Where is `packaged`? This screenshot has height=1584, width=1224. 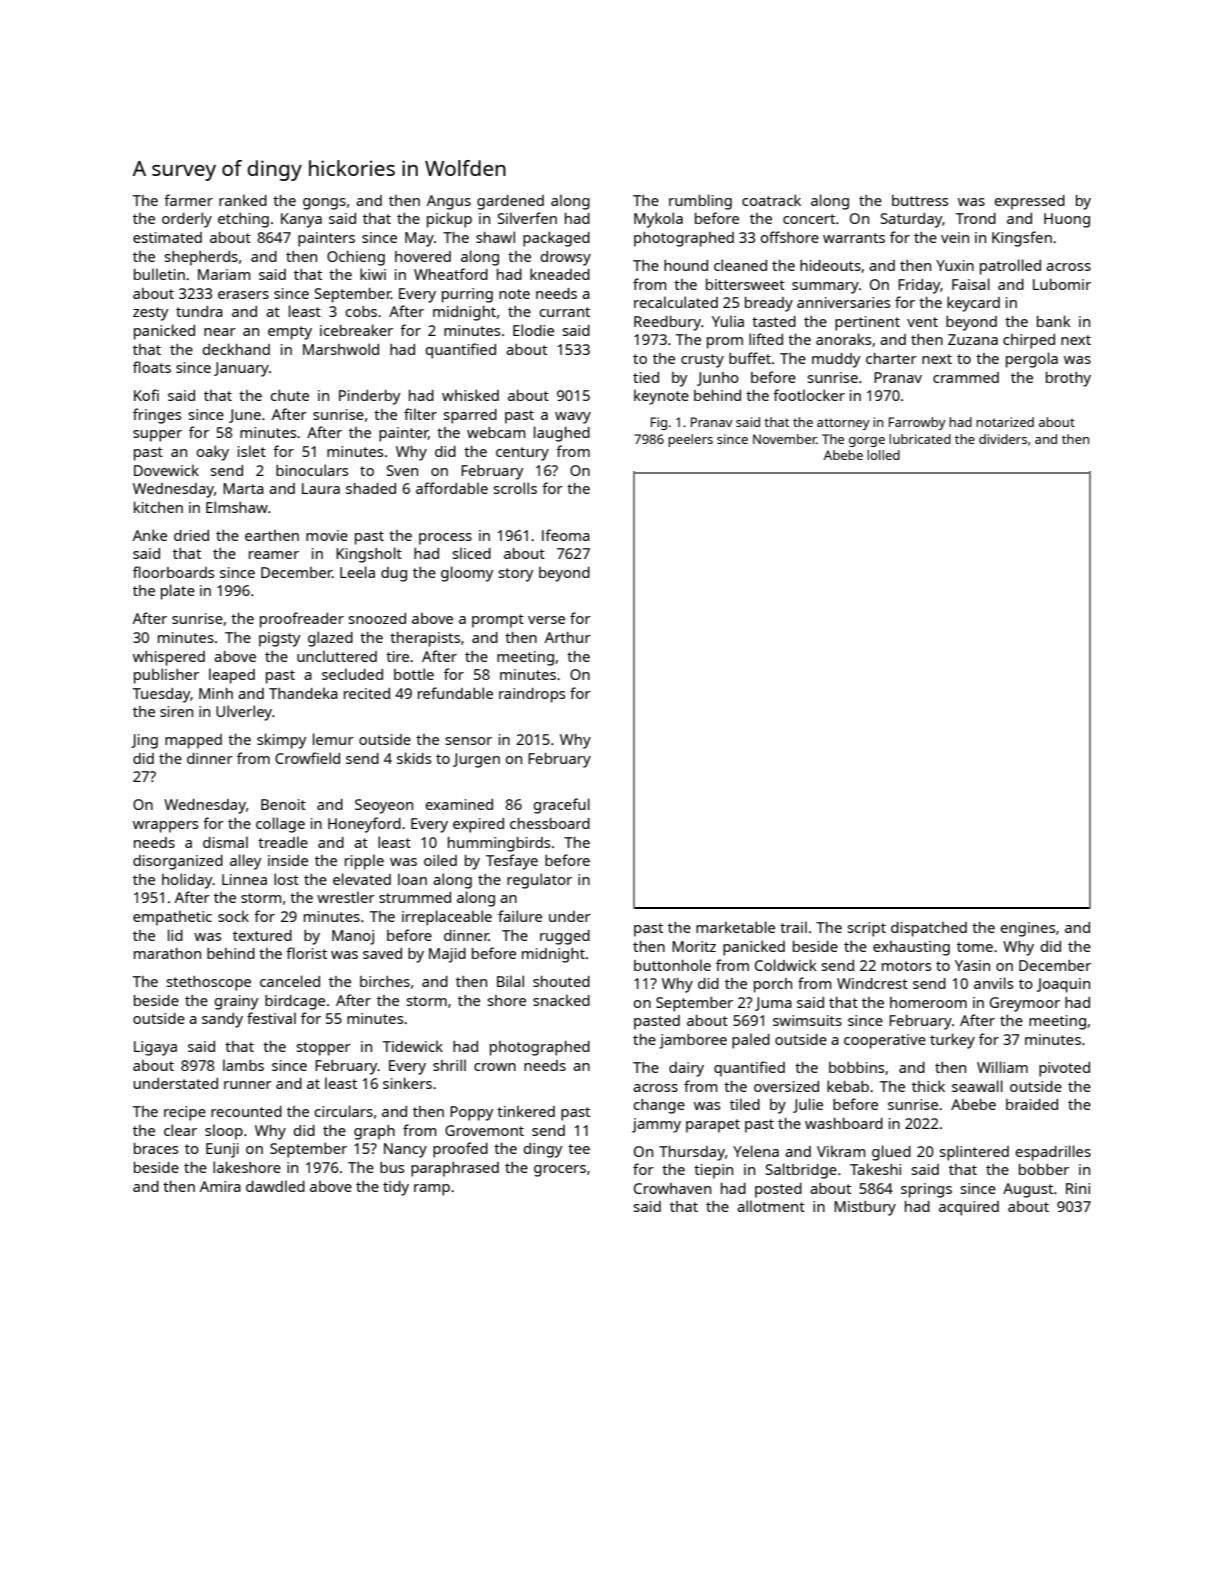
packaged is located at coordinates (556, 239).
